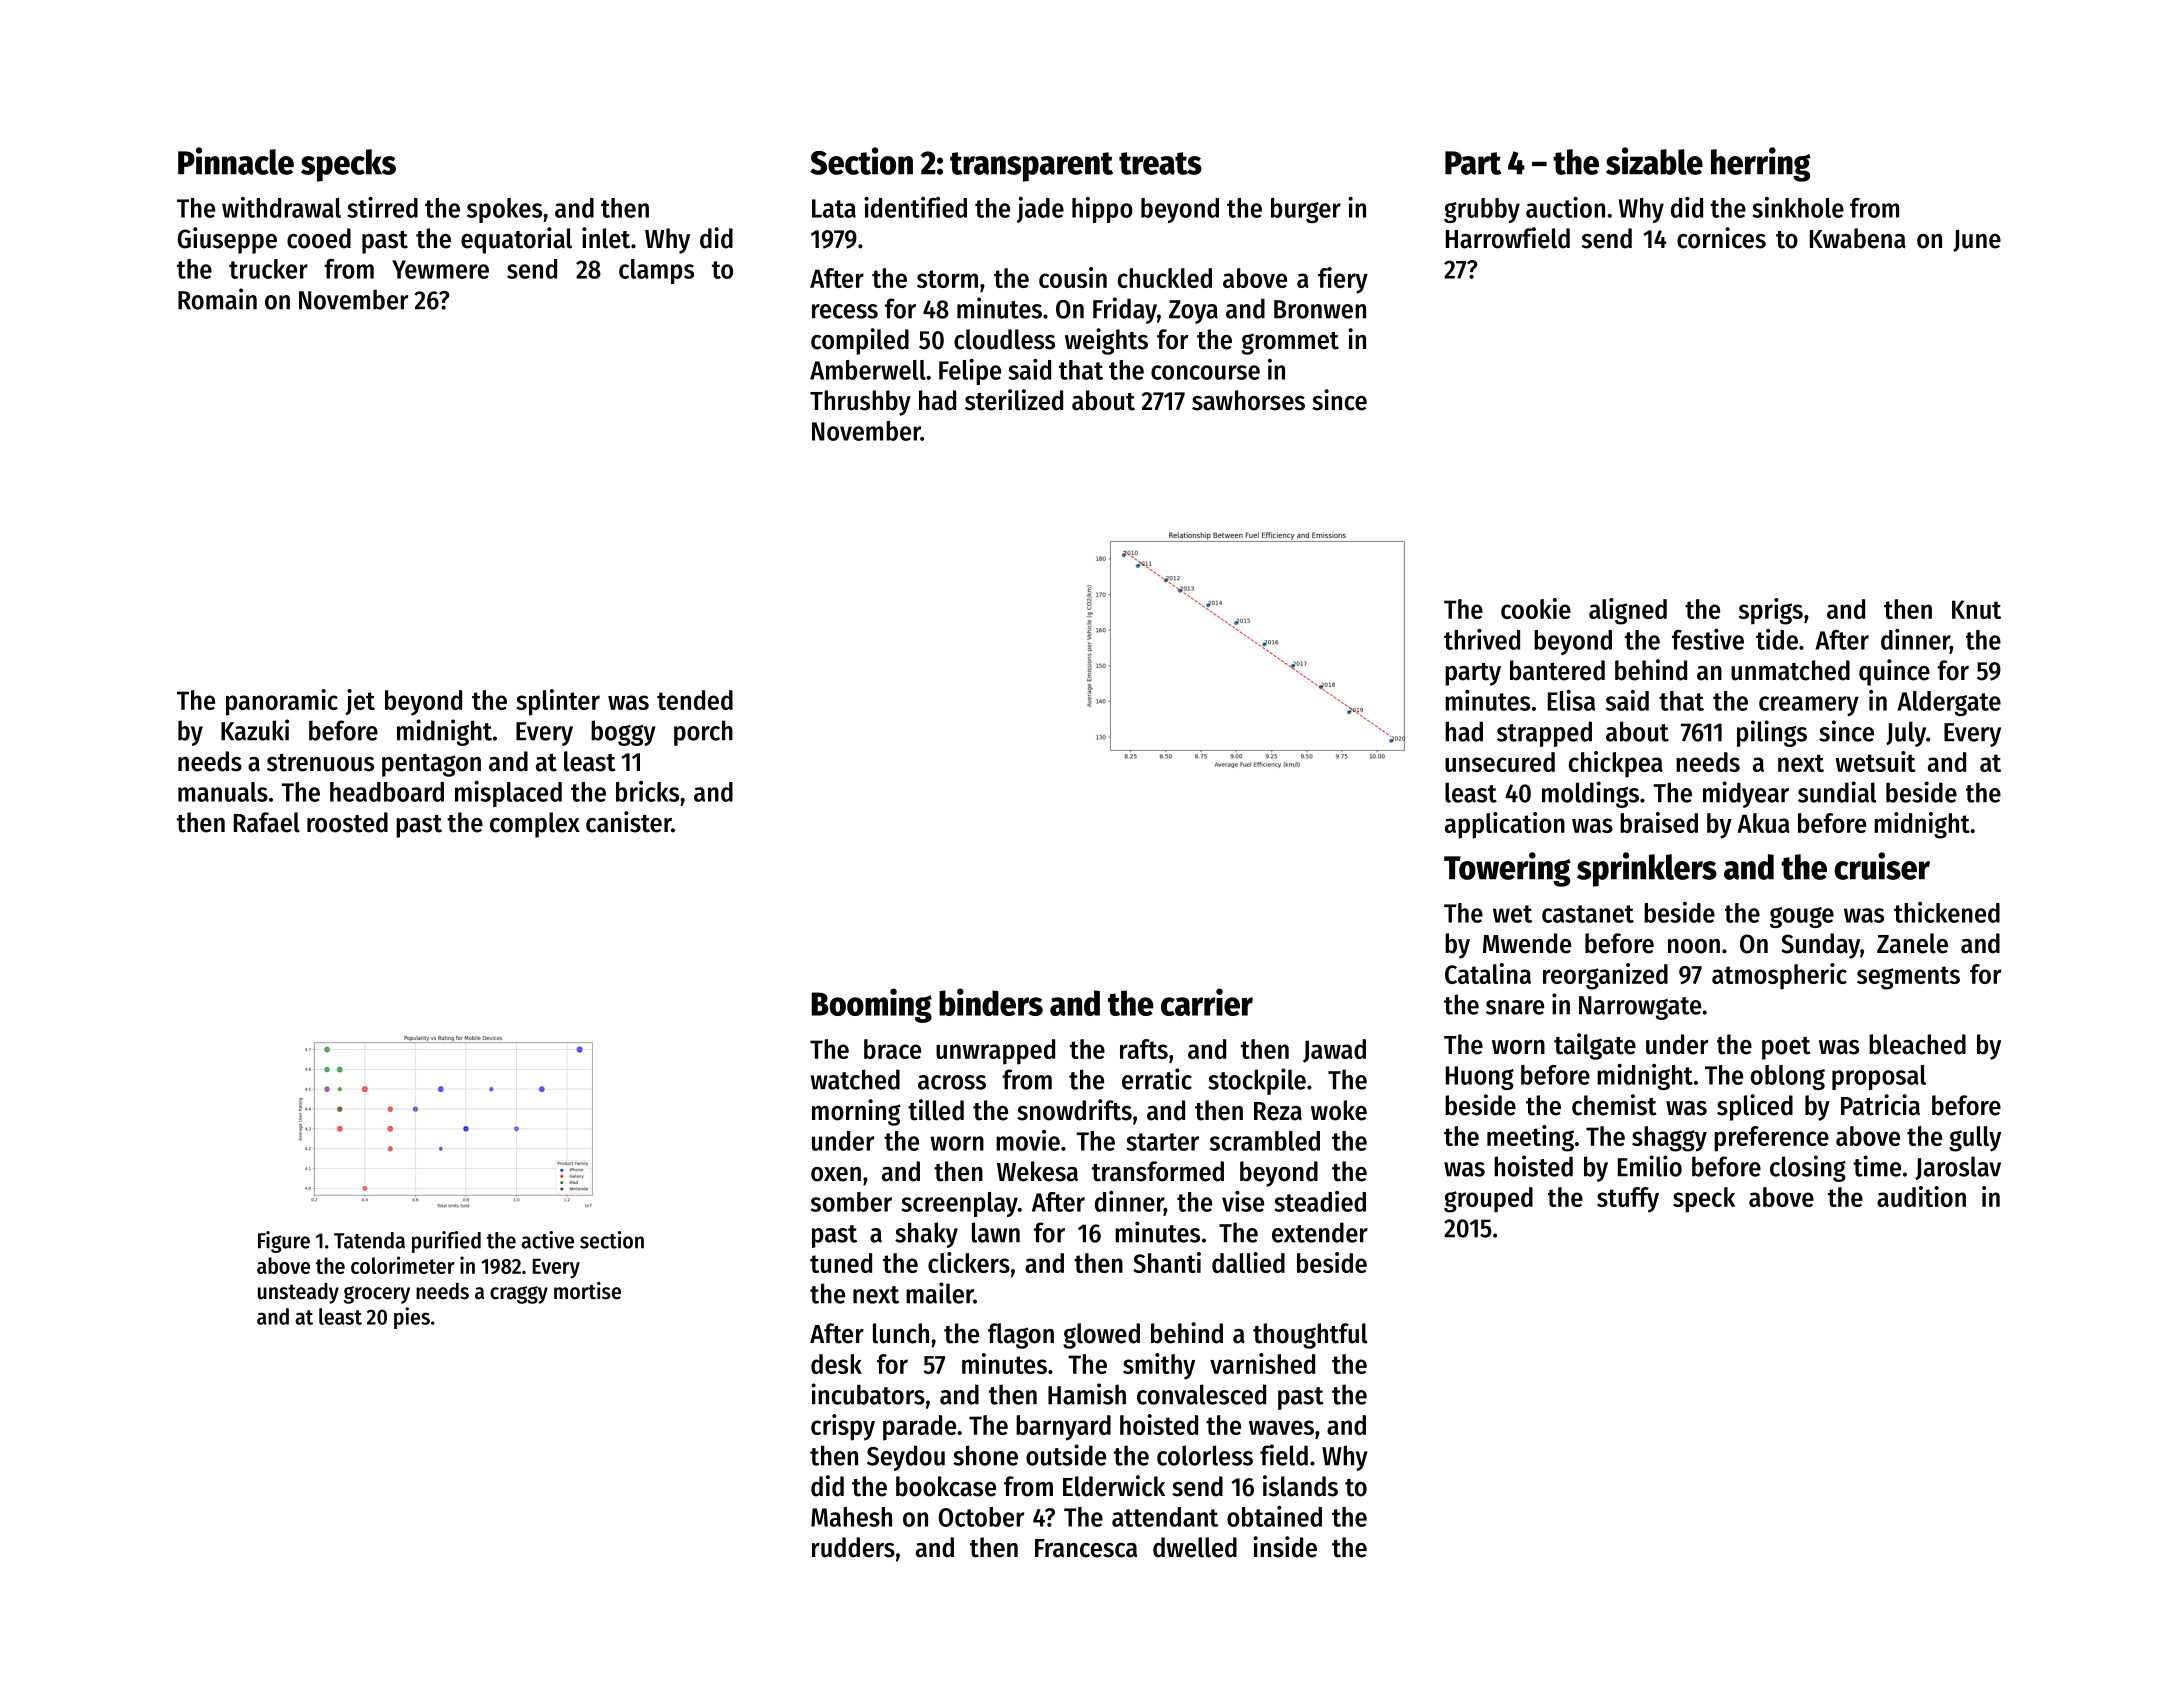 Image resolution: width=2178 pixels, height=1683 pixels. What do you see at coordinates (871, 1005) in the screenshot?
I see `Booming` at bounding box center [871, 1005].
